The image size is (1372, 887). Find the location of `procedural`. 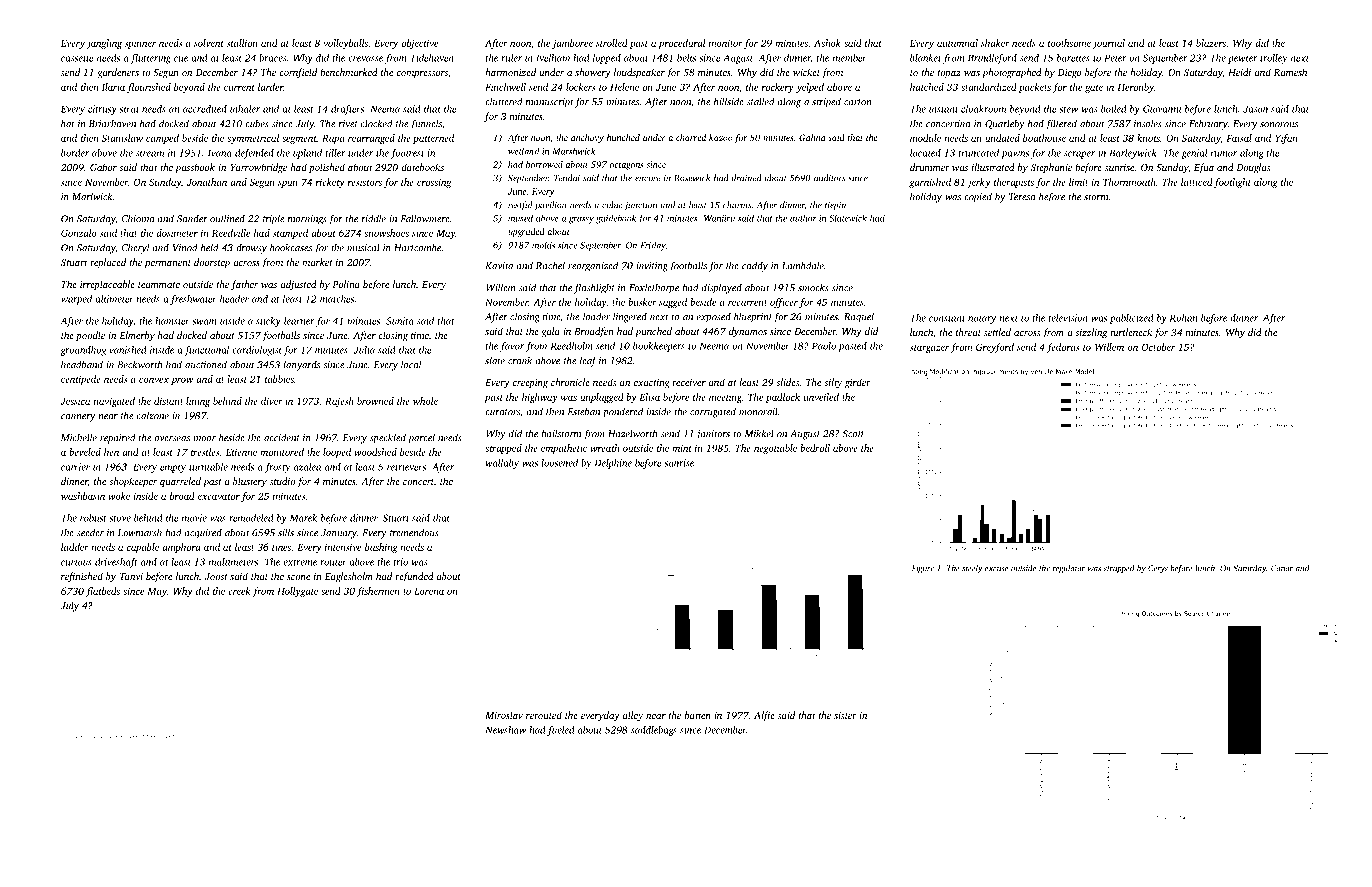

procedural is located at coordinates (682, 44).
